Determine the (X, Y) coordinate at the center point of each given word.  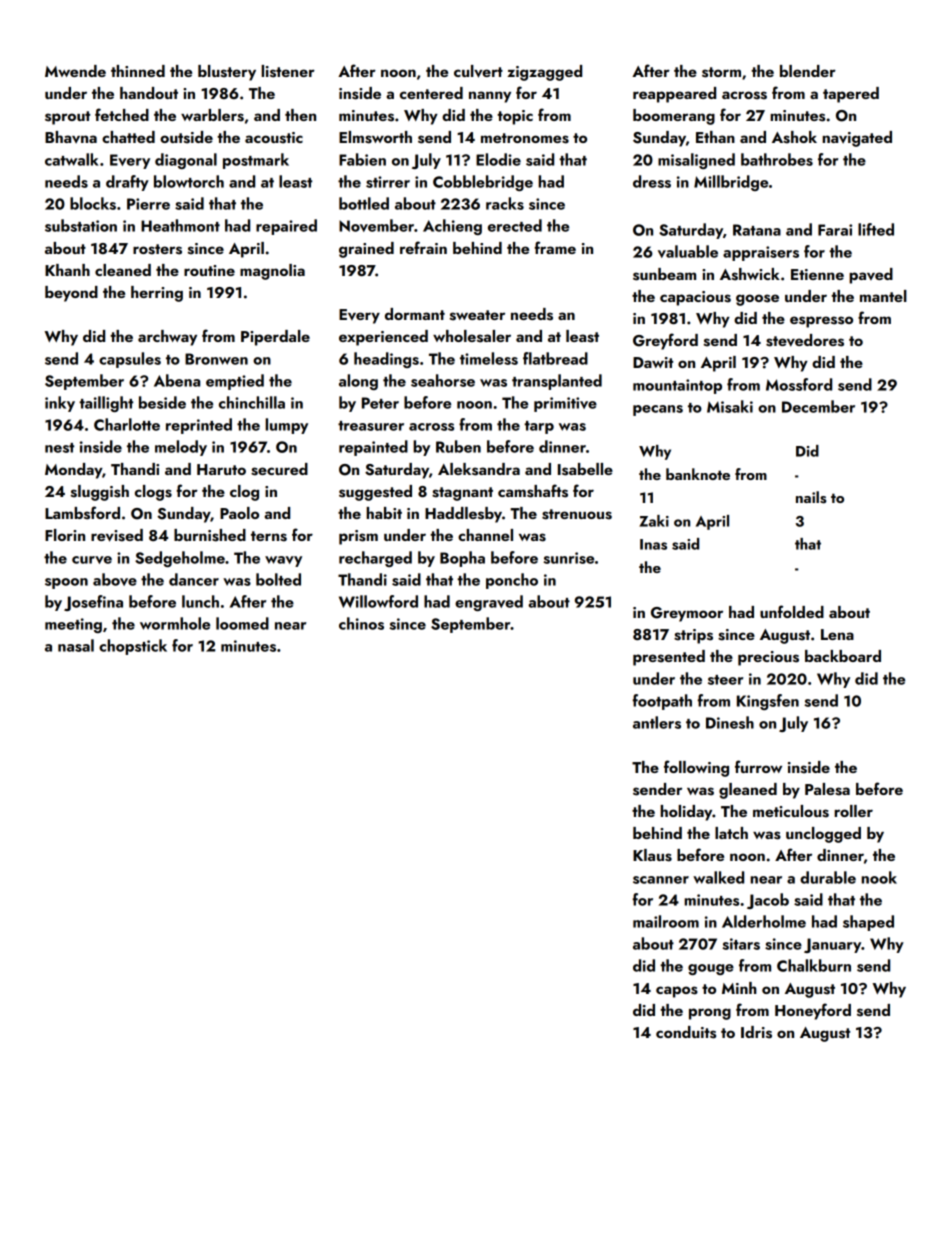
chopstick (133, 647)
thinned (138, 71)
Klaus (652, 855)
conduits (686, 1032)
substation (81, 225)
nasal (76, 645)
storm (721, 72)
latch (731, 833)
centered (431, 93)
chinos (361, 623)
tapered (851, 95)
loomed (242, 623)
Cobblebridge (483, 183)
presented (669, 658)
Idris (756, 1032)
